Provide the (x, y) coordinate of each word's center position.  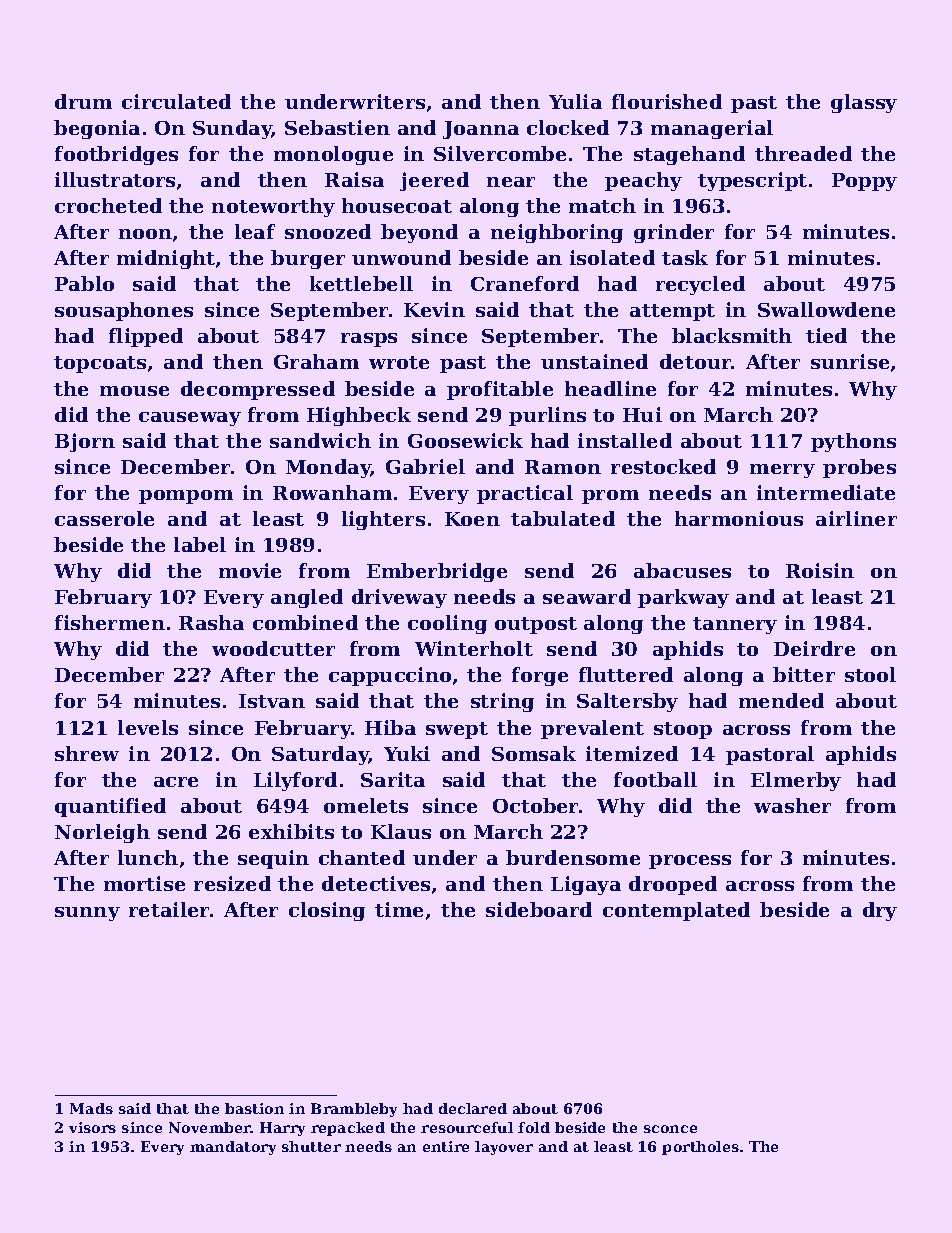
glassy (864, 103)
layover (504, 1148)
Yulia (575, 101)
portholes (700, 1148)
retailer (169, 909)
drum (83, 101)
